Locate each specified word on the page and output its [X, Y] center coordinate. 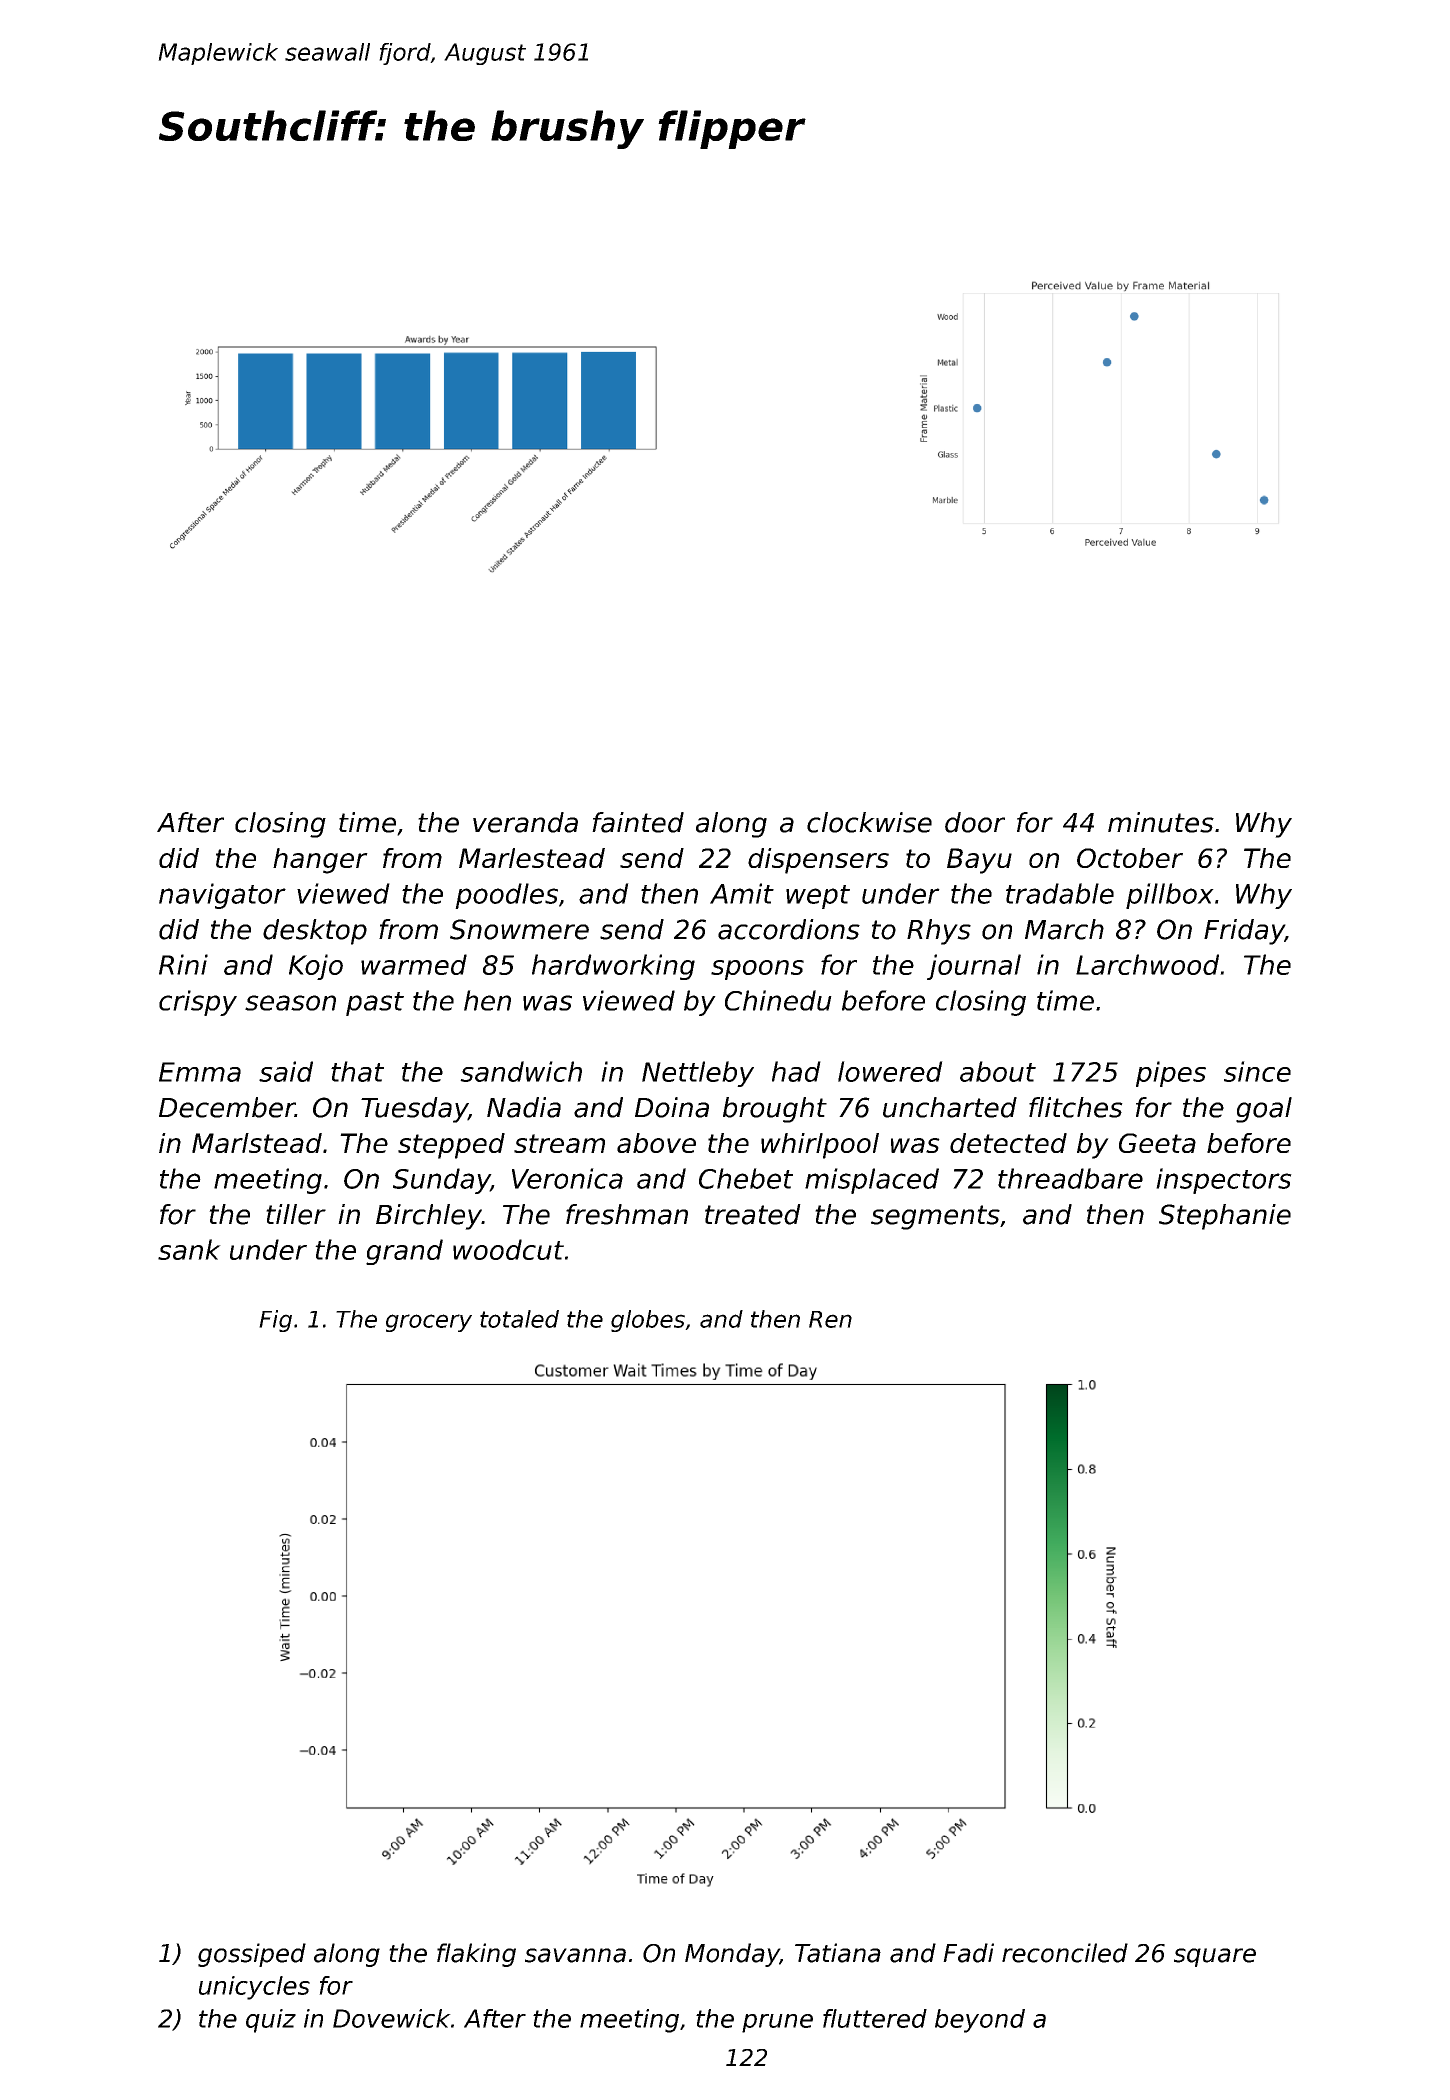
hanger [320, 861]
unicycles [254, 1988]
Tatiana [838, 1953]
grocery [429, 1323]
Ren [830, 1319]
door [975, 822]
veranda [525, 822]
